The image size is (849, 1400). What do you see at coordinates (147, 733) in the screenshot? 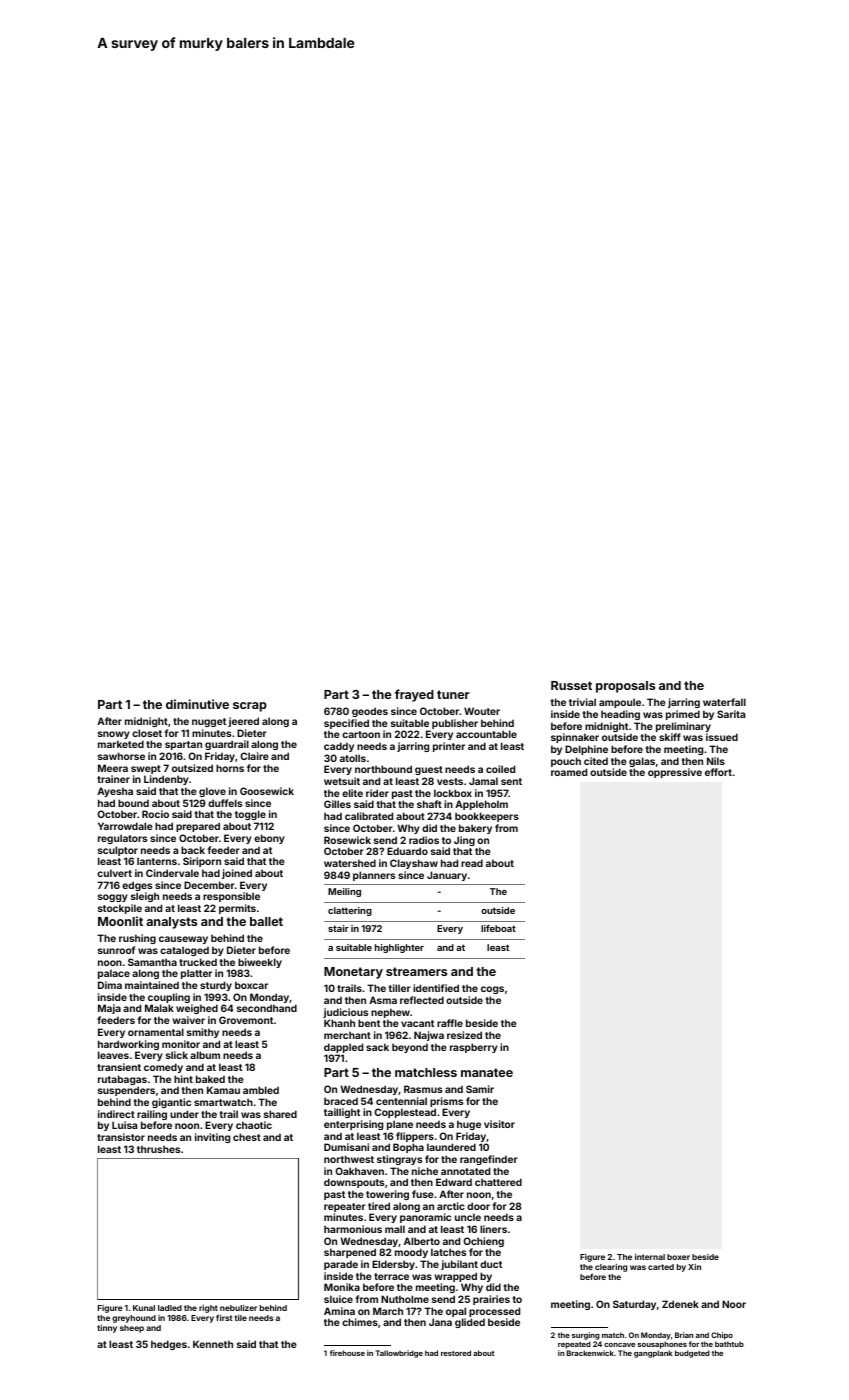
I see `closet` at bounding box center [147, 733].
